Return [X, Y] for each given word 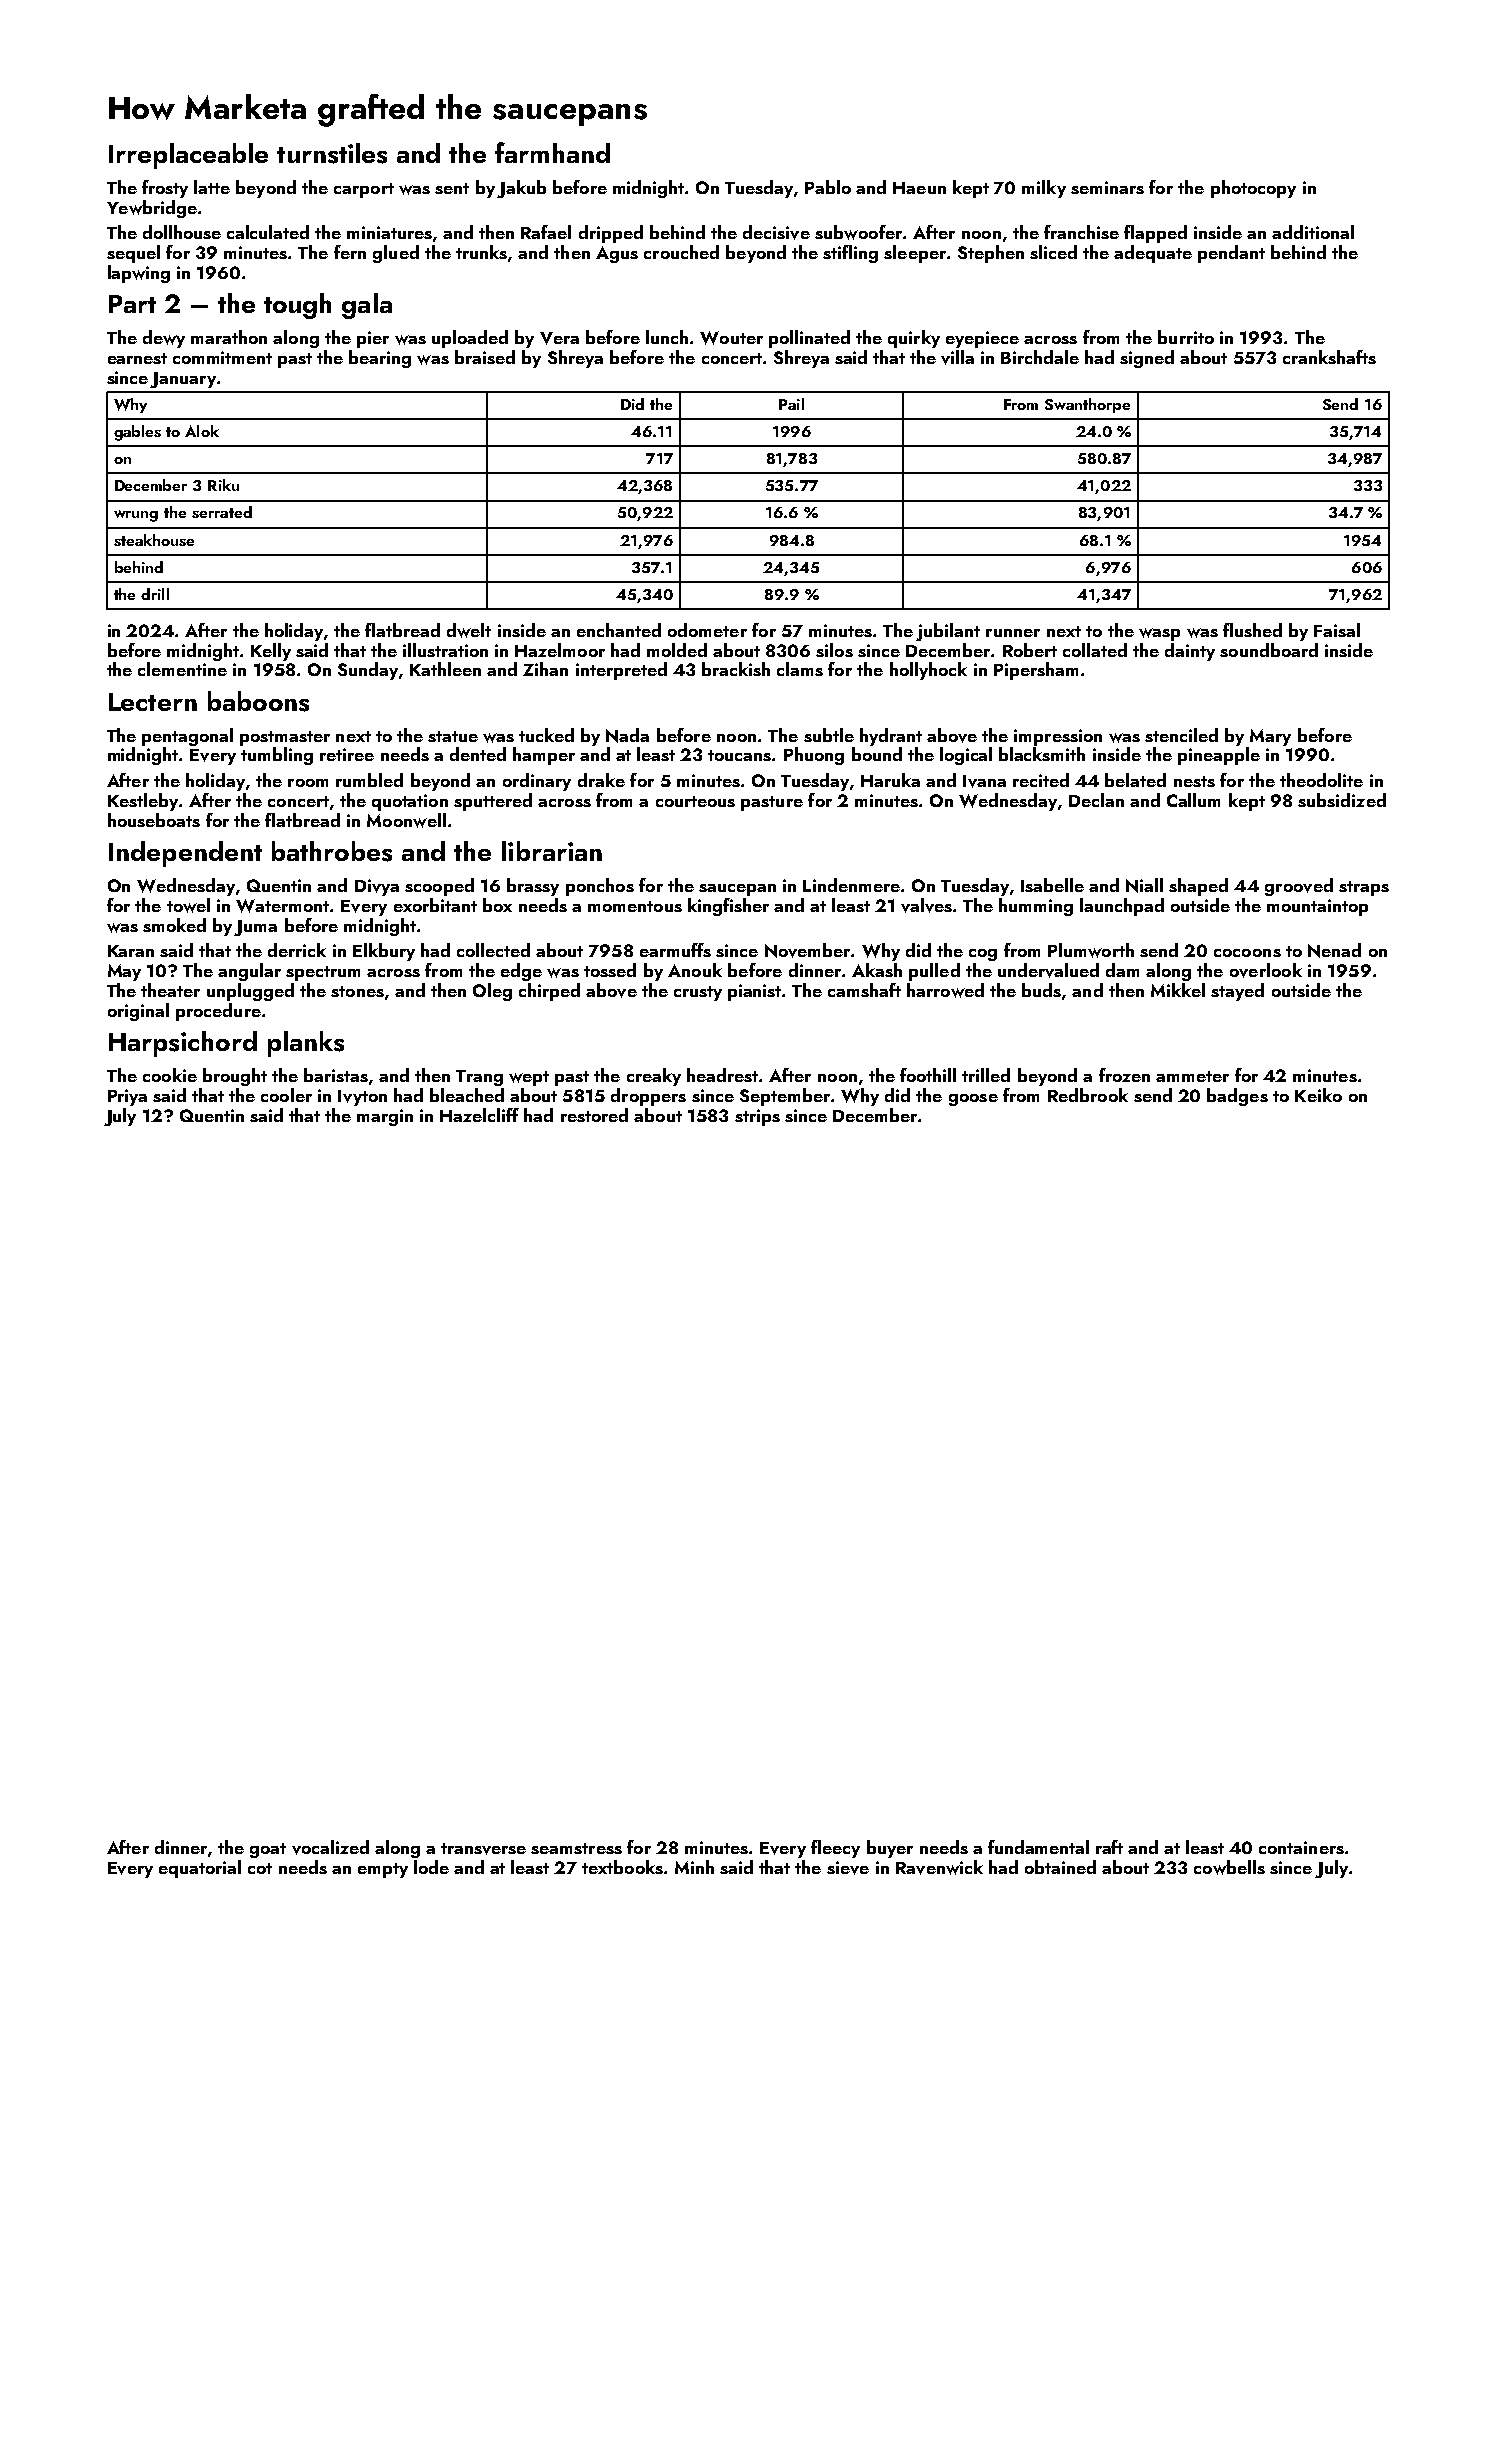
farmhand [552, 152]
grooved [1299, 887]
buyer [890, 1849]
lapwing [139, 274]
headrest [722, 1075]
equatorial [200, 1869]
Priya [127, 1097]
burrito [1186, 337]
